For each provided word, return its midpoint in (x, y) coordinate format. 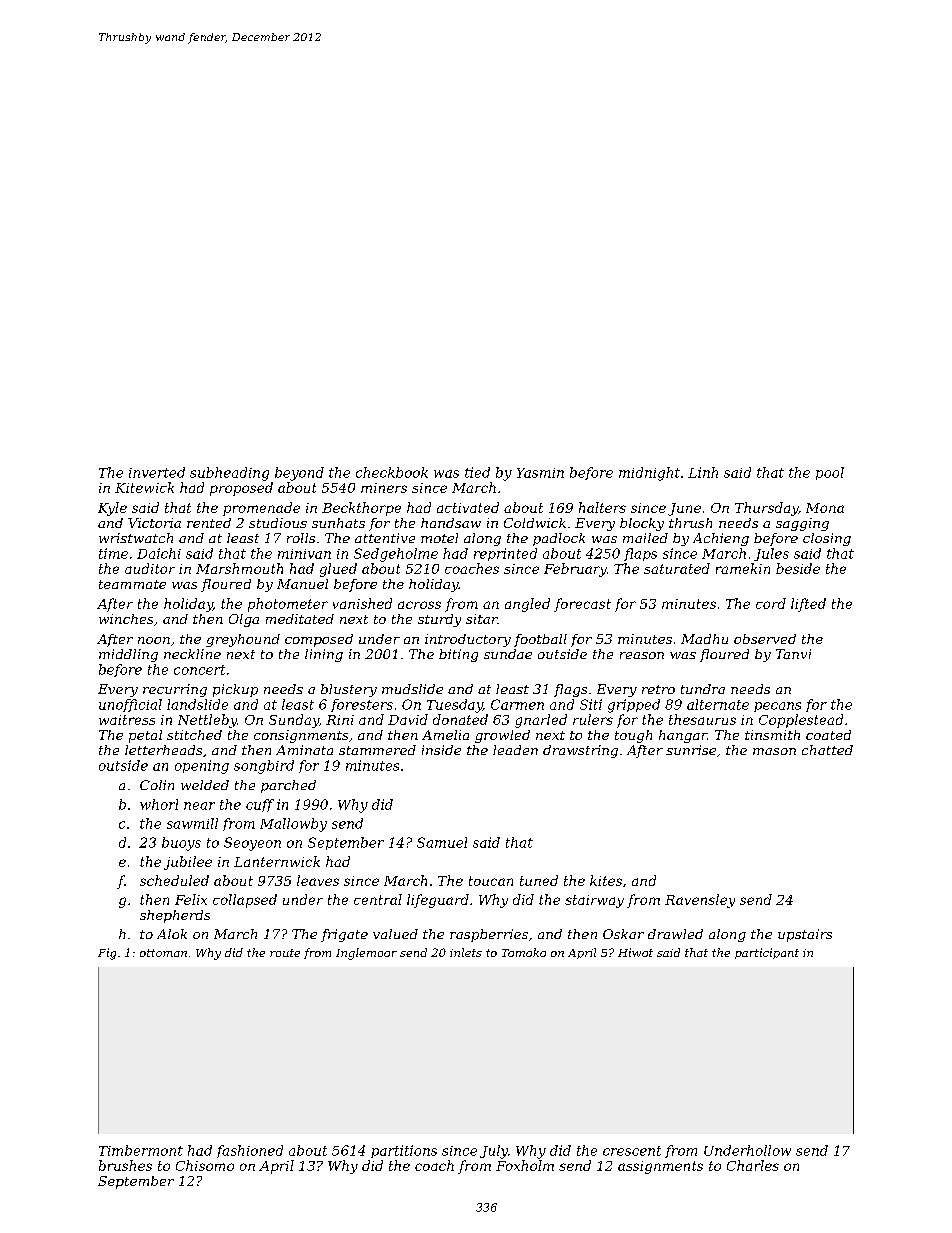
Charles (753, 1165)
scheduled (174, 880)
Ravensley (700, 901)
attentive (385, 538)
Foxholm (525, 1165)
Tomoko (524, 952)
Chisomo (205, 1165)
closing (827, 539)
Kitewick (144, 487)
